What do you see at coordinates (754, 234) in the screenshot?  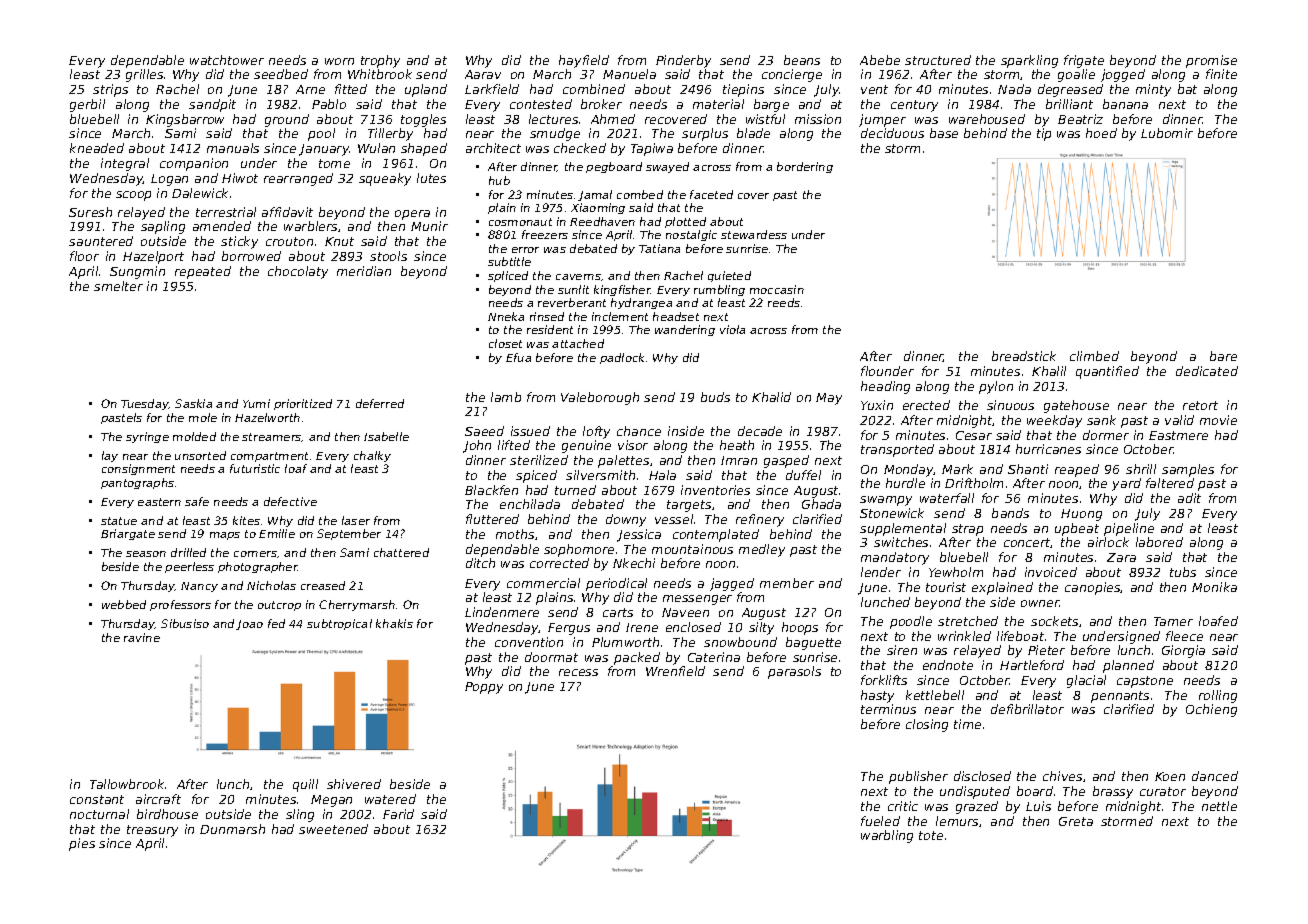 I see `stewardess` at bounding box center [754, 234].
